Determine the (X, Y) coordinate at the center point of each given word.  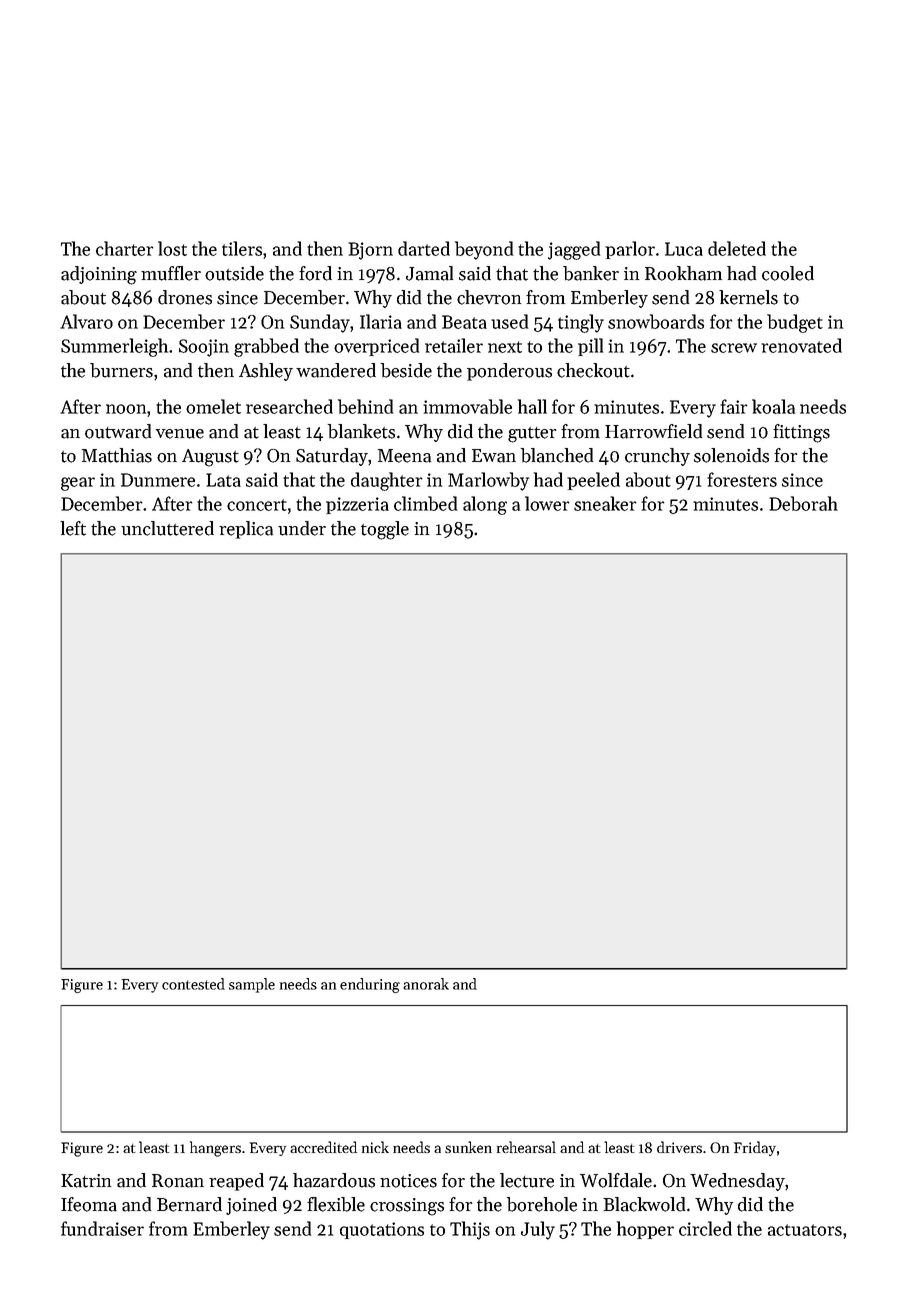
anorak (426, 984)
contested (193, 984)
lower (547, 503)
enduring (370, 985)
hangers (215, 1149)
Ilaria (381, 321)
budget (795, 323)
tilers (242, 248)
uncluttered (167, 528)
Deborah (803, 503)
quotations (382, 1230)
